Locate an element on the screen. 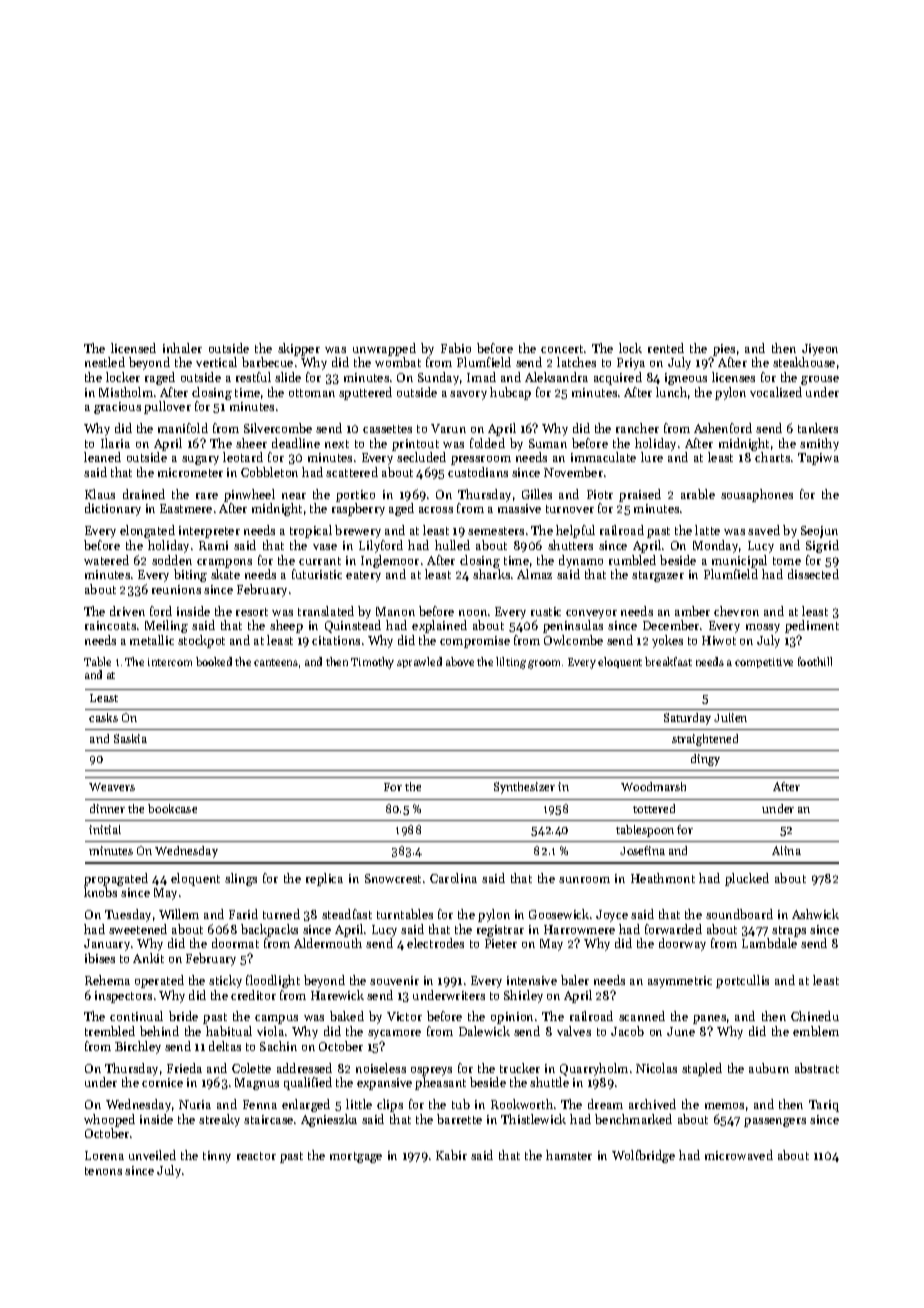 This screenshot has width=924, height=1308. Alina is located at coordinates (786, 850).
